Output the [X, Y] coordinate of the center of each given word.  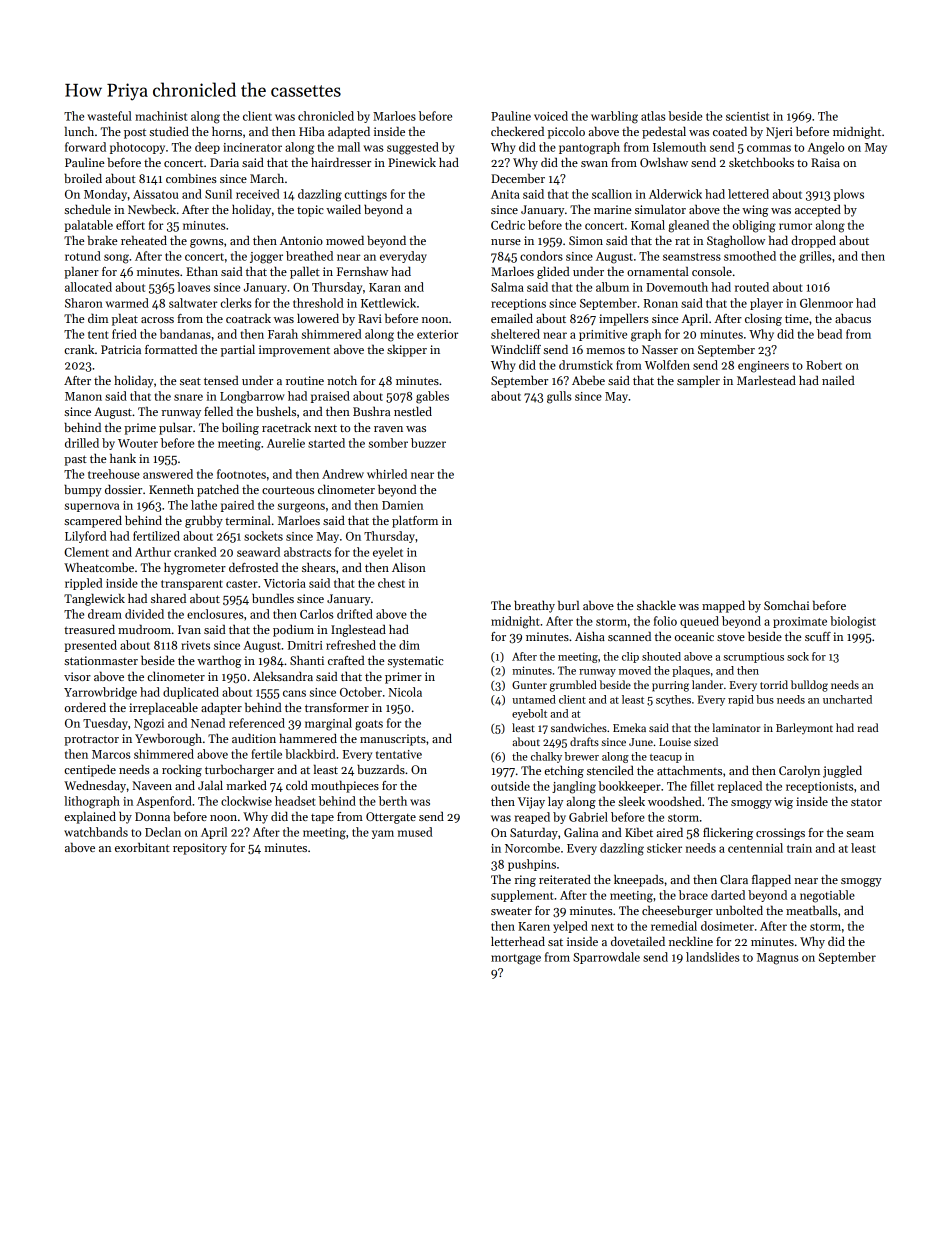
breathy [534, 607]
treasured [89, 629]
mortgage [516, 959]
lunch [79, 131]
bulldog [809, 686]
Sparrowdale [606, 958]
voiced [551, 116]
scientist [747, 116]
